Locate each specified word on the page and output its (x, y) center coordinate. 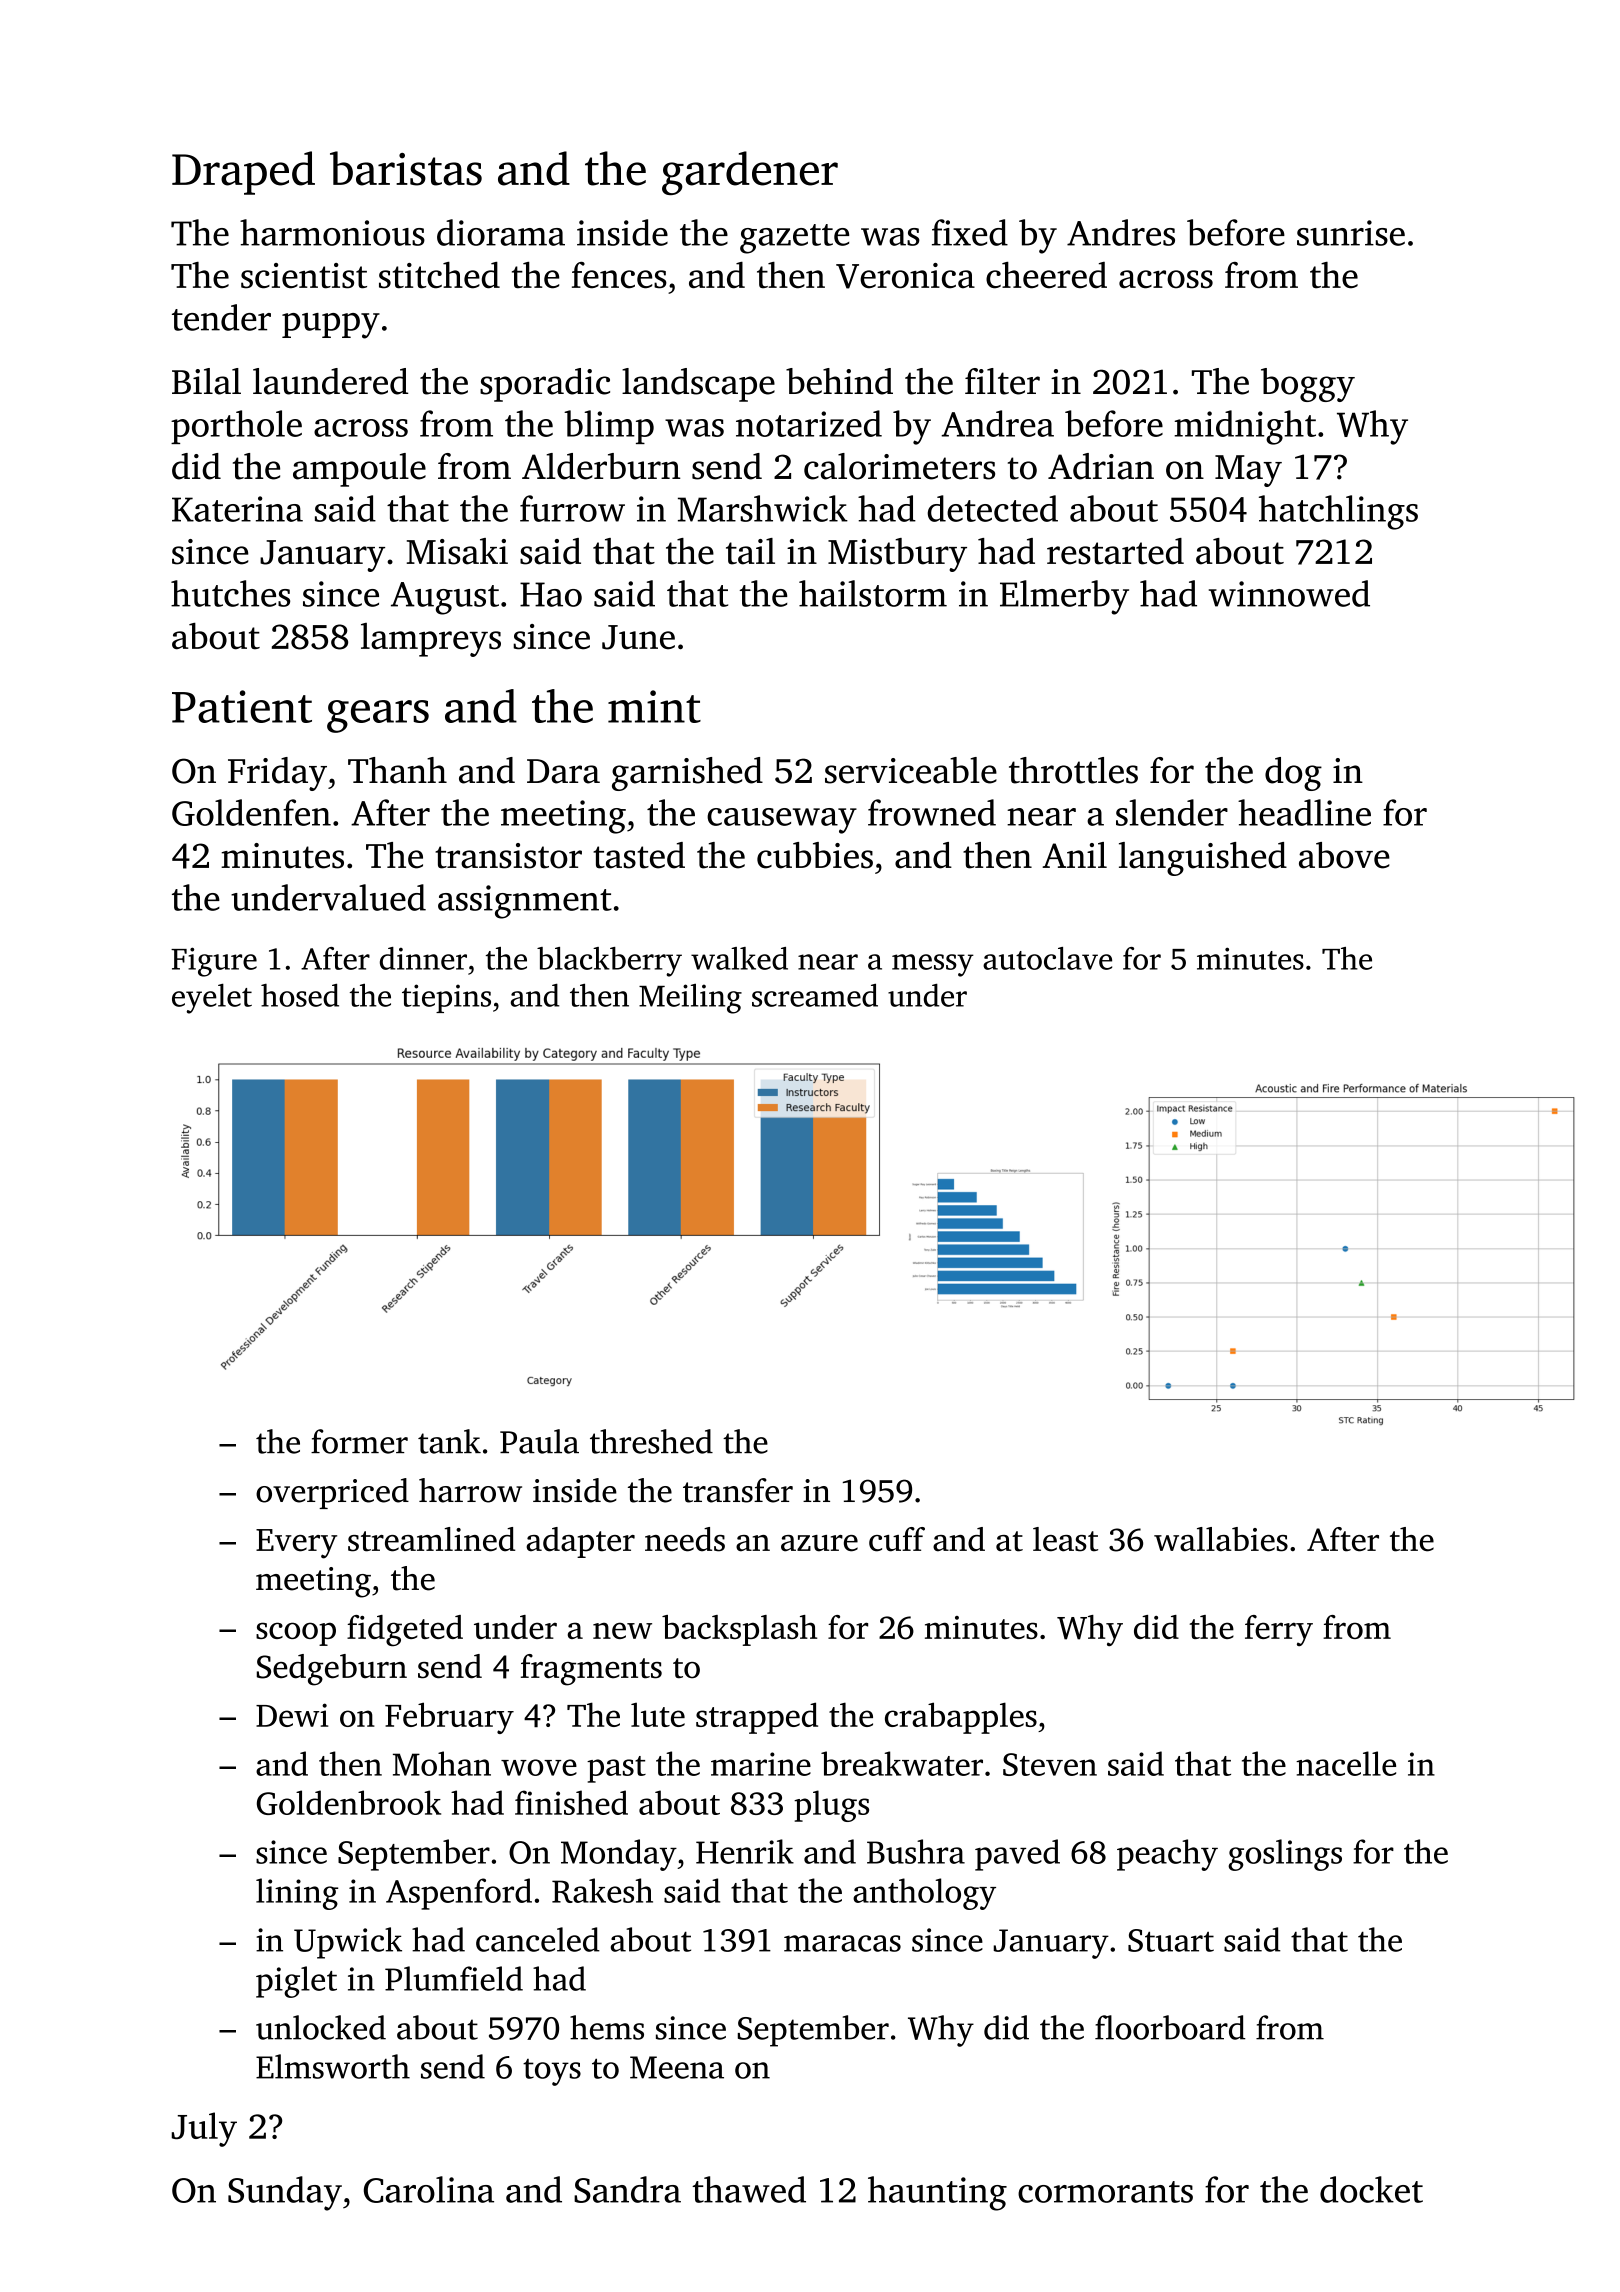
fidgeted (405, 1631)
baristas (406, 168)
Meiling (690, 999)
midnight (1245, 427)
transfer (738, 1490)
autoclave (1047, 958)
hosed (300, 995)
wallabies (1221, 1539)
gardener (750, 173)
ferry (1279, 1630)
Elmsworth (333, 2066)
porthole (236, 427)
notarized (809, 423)
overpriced (332, 1493)
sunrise (1351, 233)
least (1065, 1539)
